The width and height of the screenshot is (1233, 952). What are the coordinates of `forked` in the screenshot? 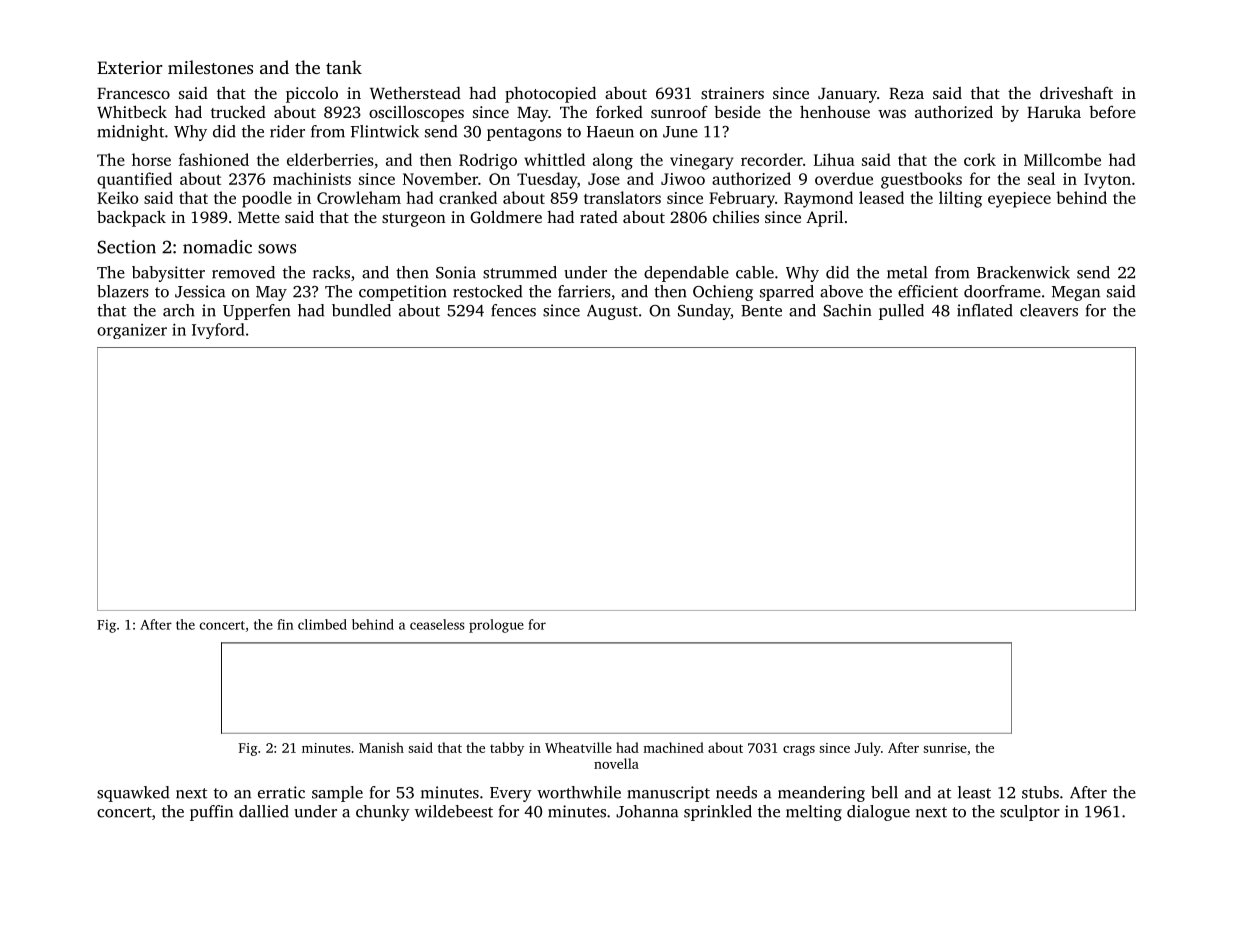 It's located at (619, 111).
